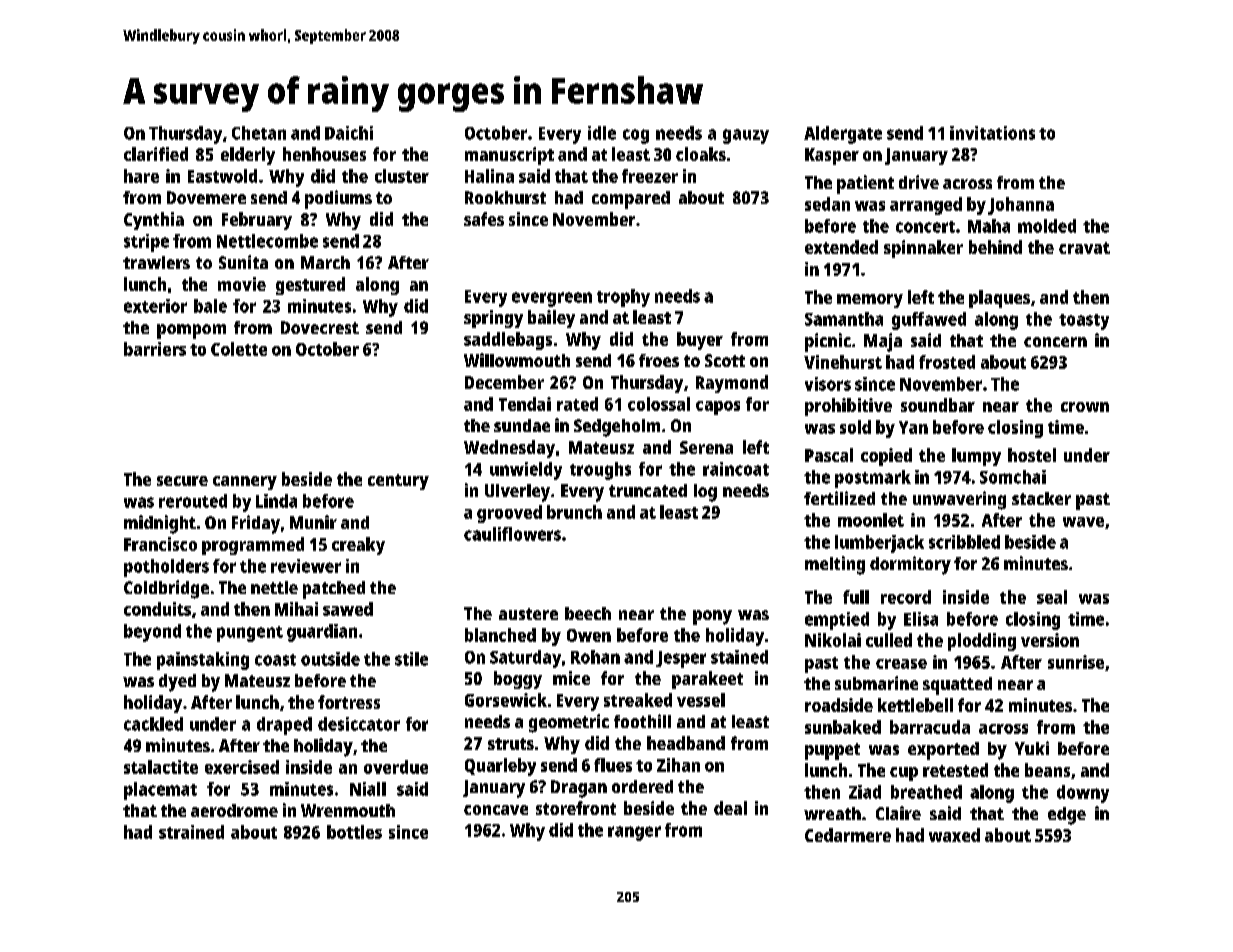 The height and width of the image is (952, 1233). Describe the element at coordinates (152, 633) in the image. I see `beyond` at that location.
